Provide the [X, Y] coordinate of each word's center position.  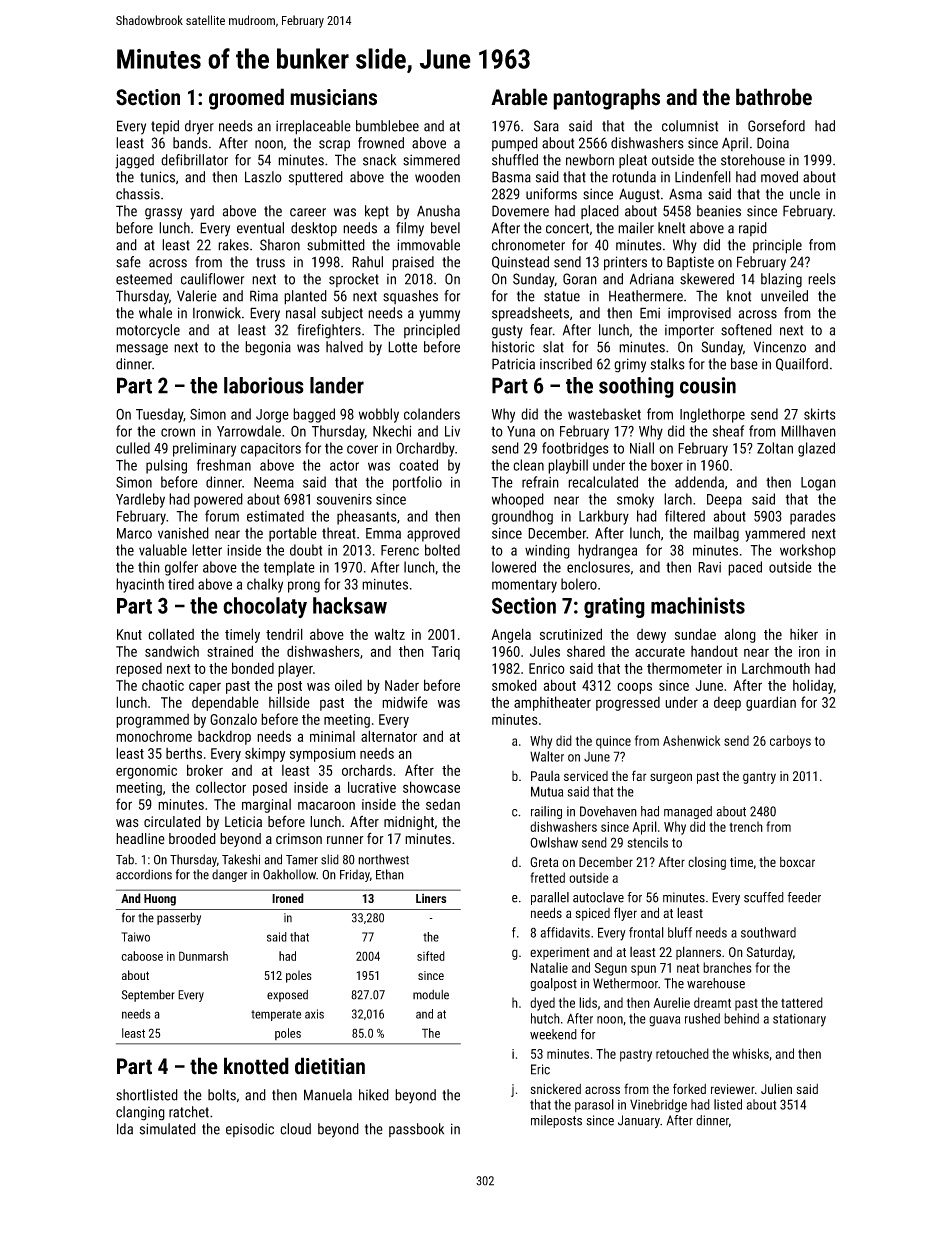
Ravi [709, 567]
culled [133, 448]
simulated [168, 1129]
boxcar [797, 862]
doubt [306, 550]
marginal [266, 806]
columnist [690, 126]
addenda [699, 482]
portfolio [417, 483]
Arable [519, 97]
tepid [165, 127]
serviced [586, 776]
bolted [442, 550]
